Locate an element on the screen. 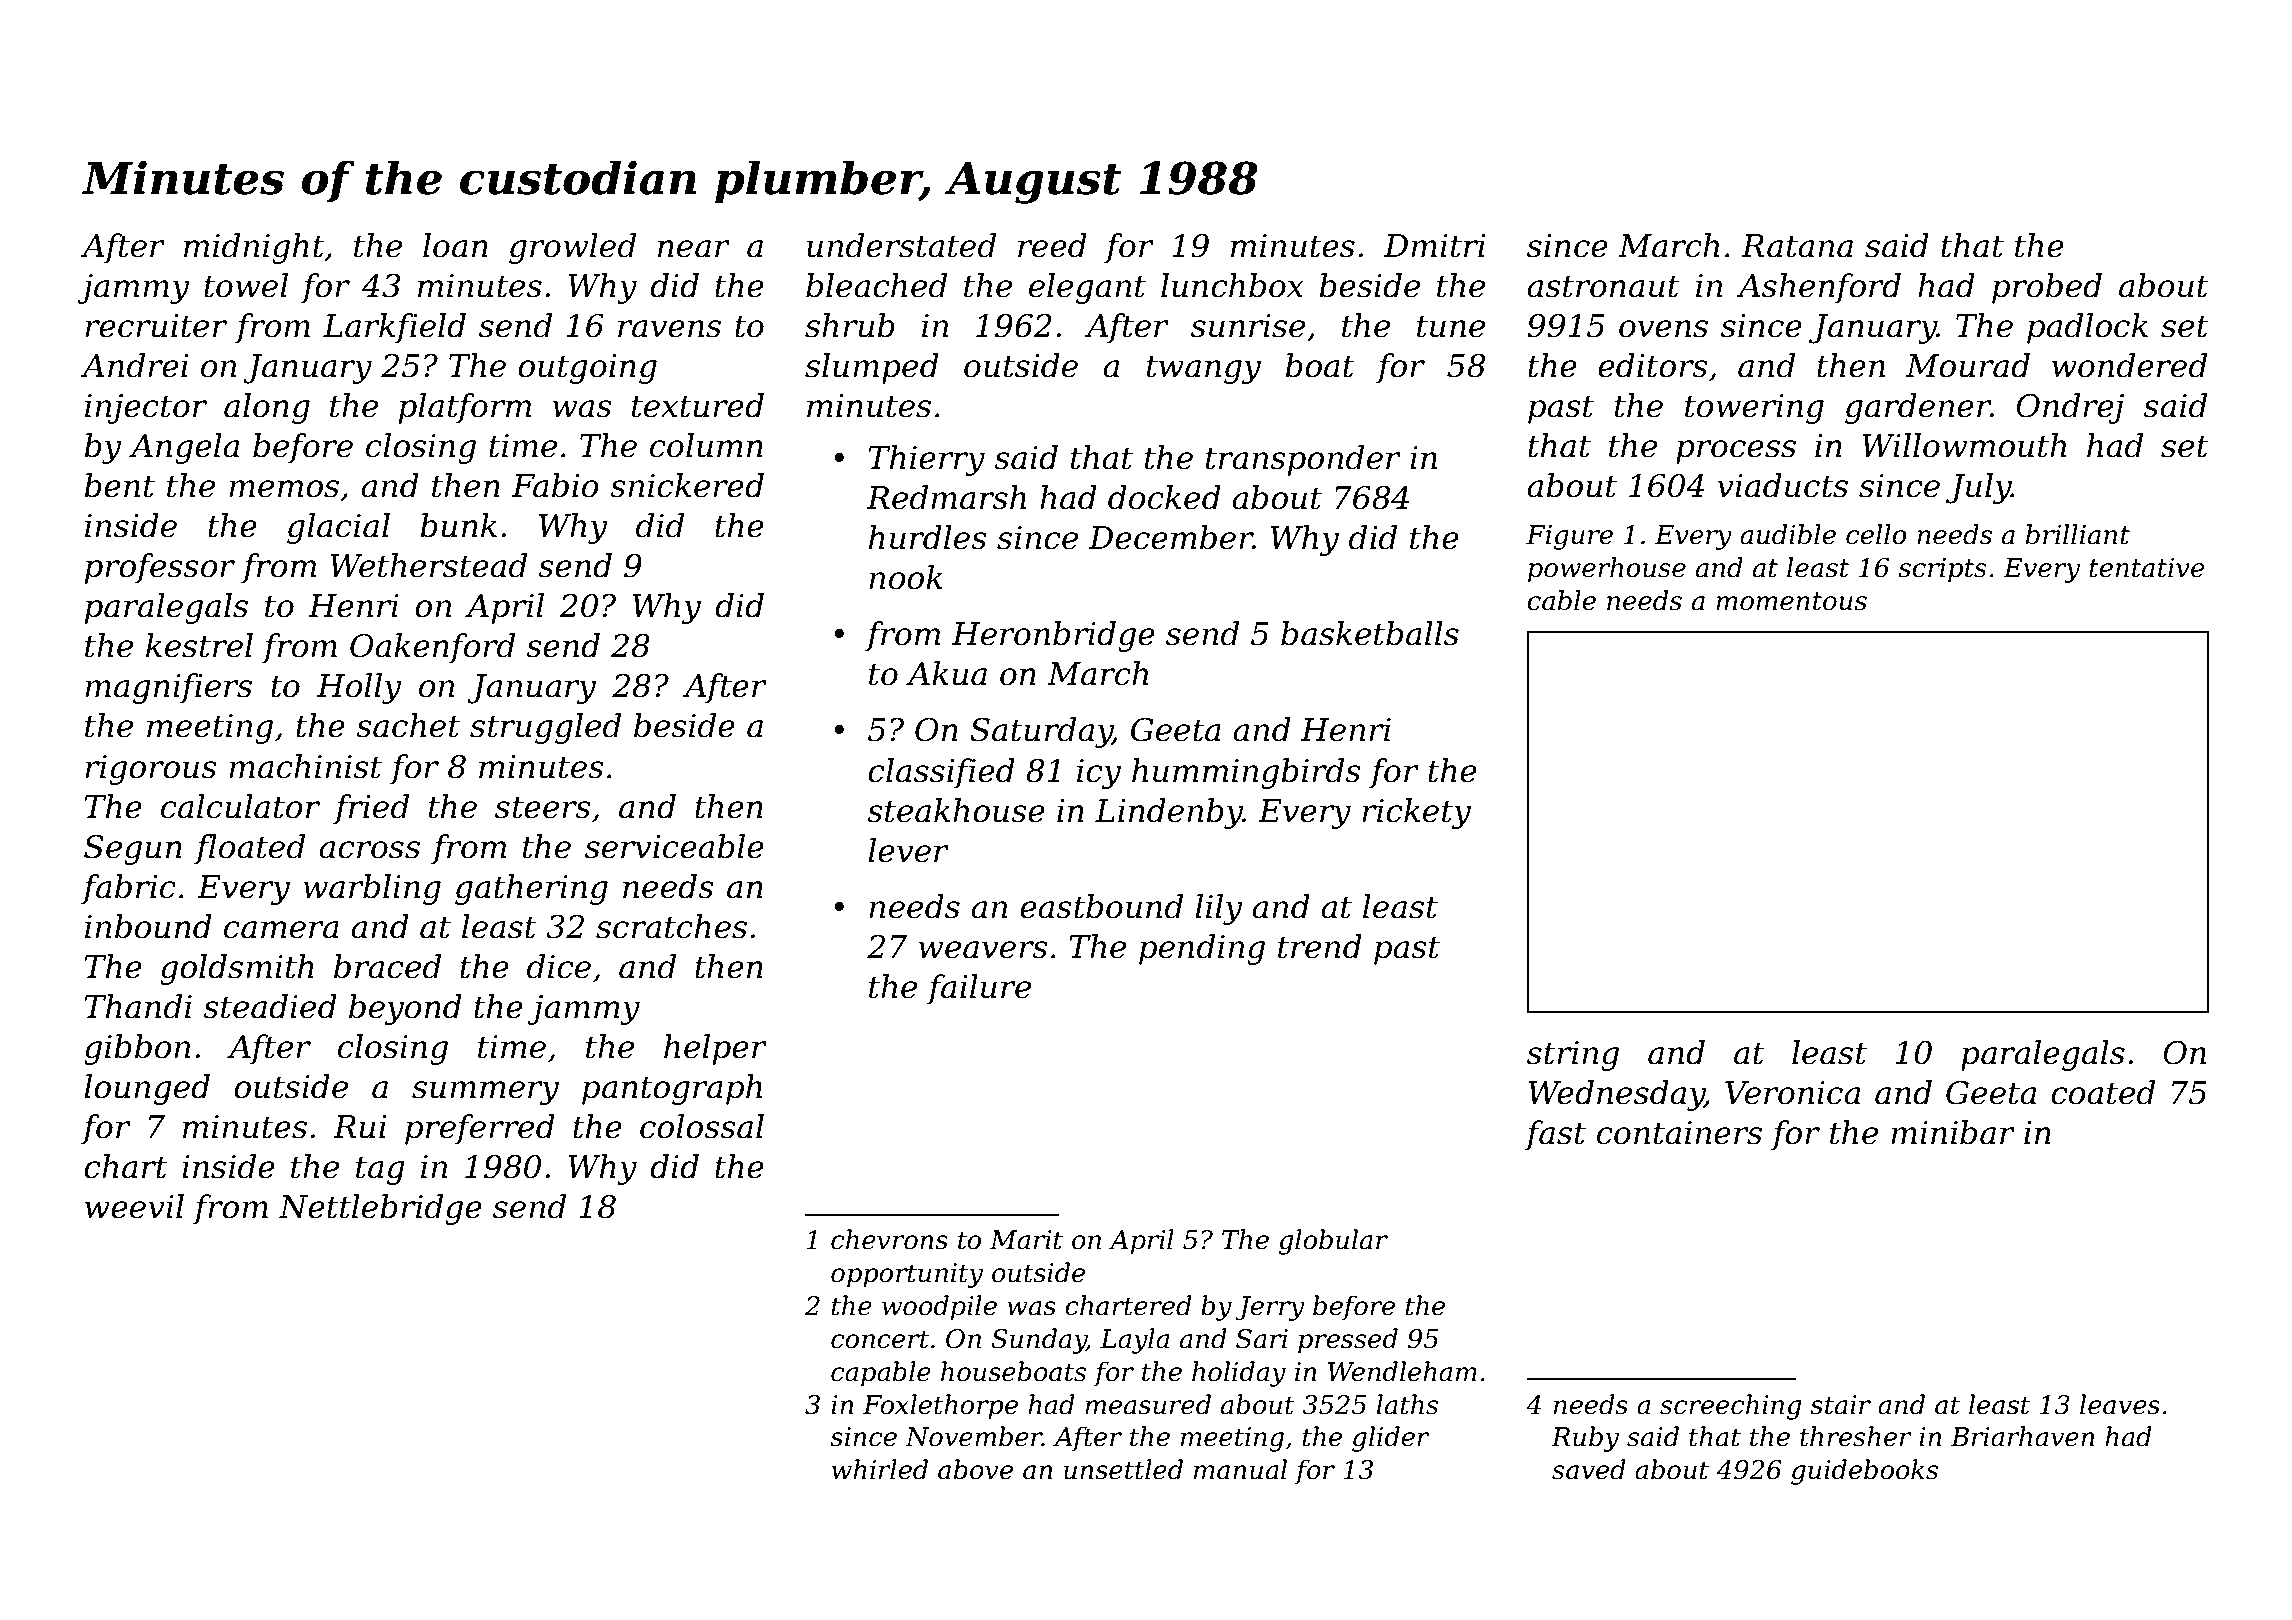 This screenshot has width=2292, height=1620. rickety is located at coordinates (1416, 813).
